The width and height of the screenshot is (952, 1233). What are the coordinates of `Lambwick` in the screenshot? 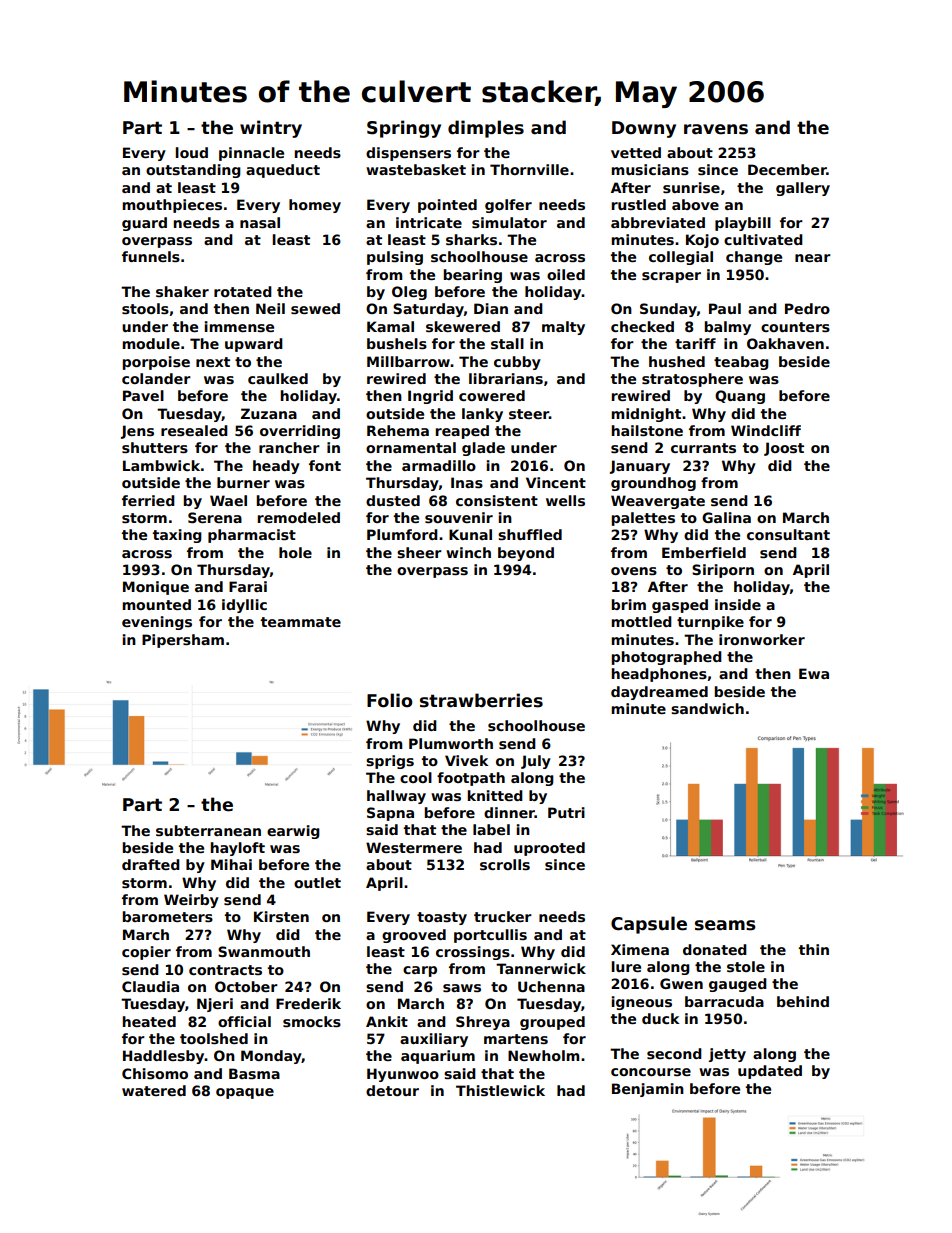 It's located at (161, 465).
